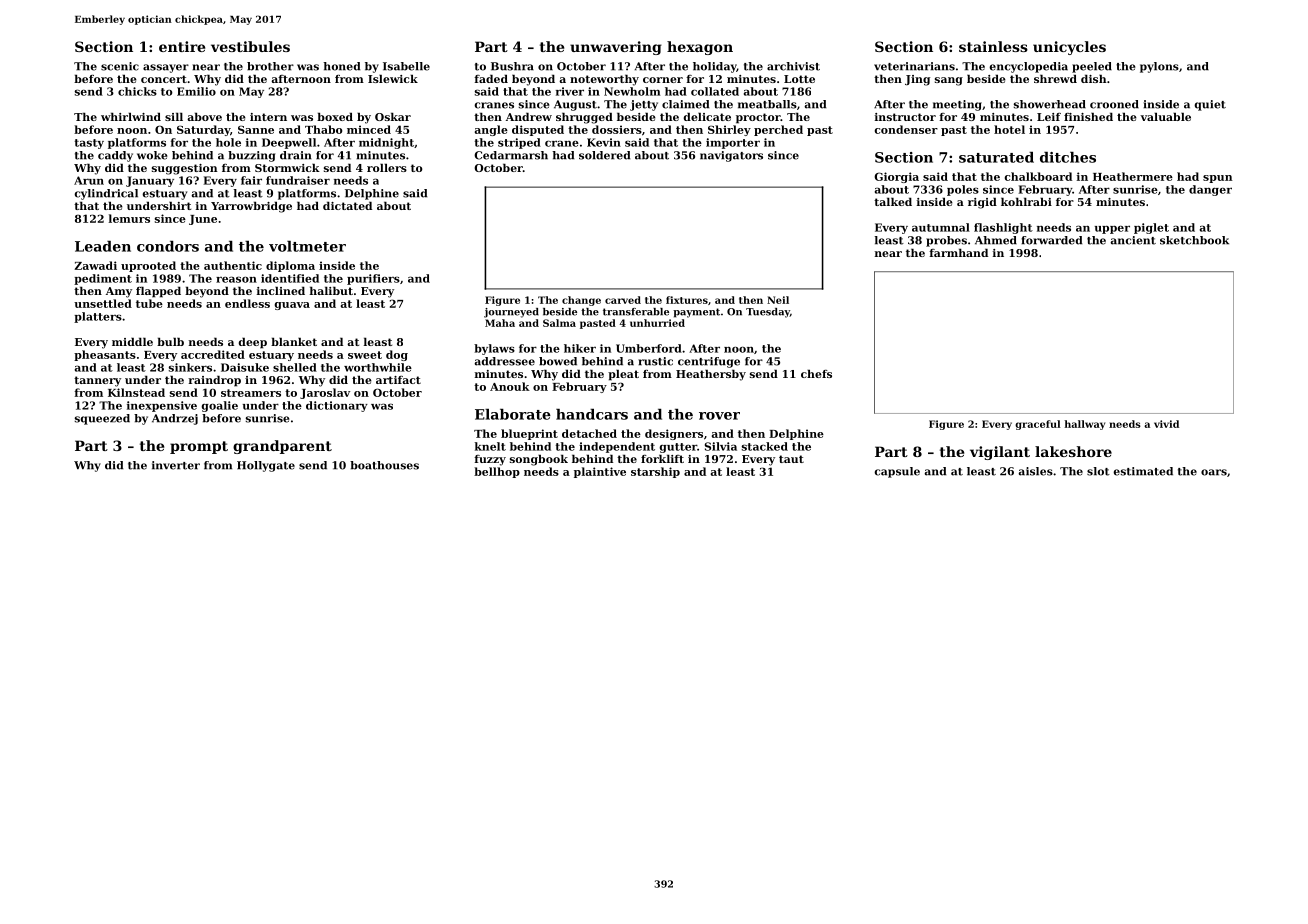  I want to click on inclined, so click(281, 290).
